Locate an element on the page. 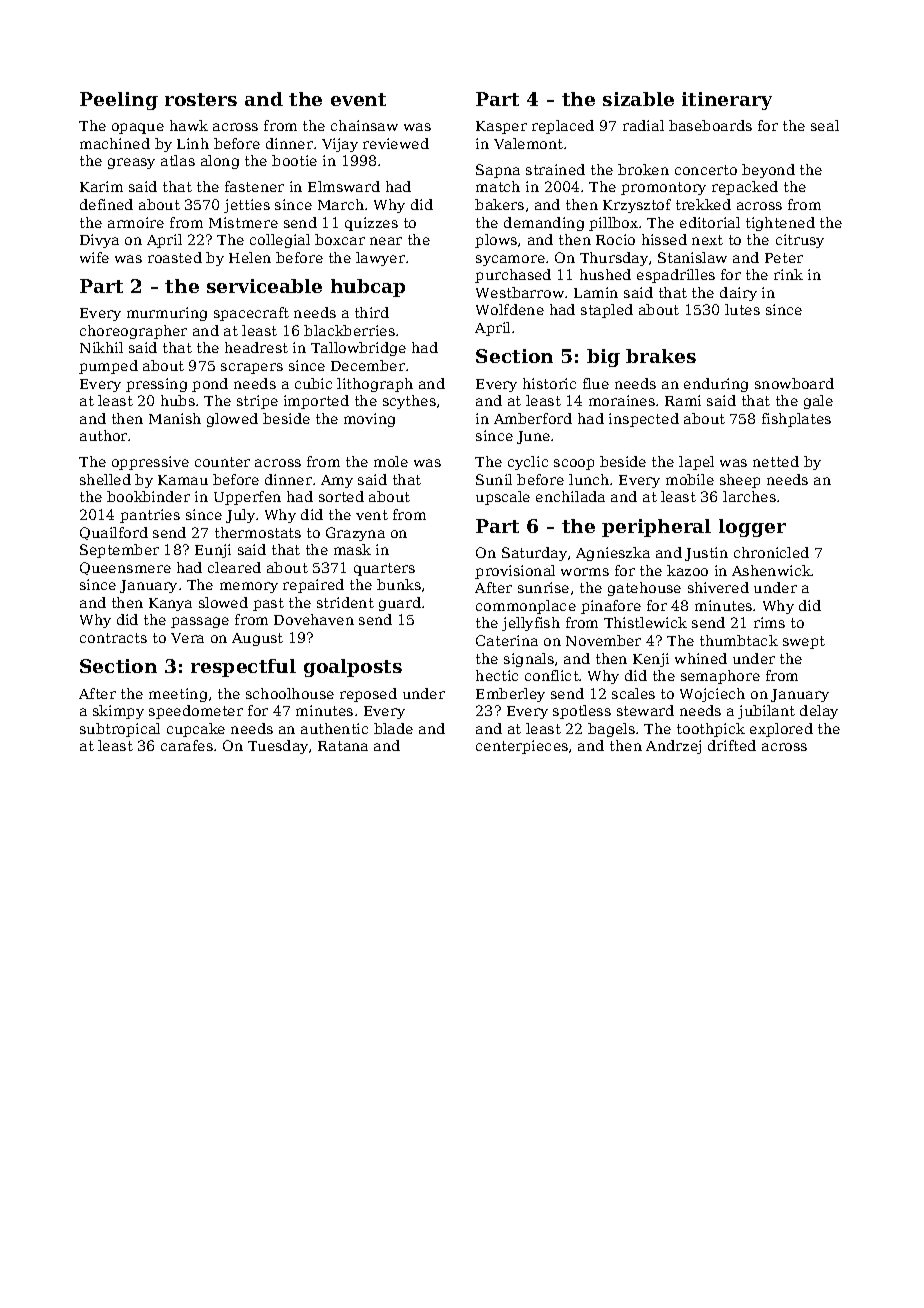  Upperfen is located at coordinates (247, 498).
